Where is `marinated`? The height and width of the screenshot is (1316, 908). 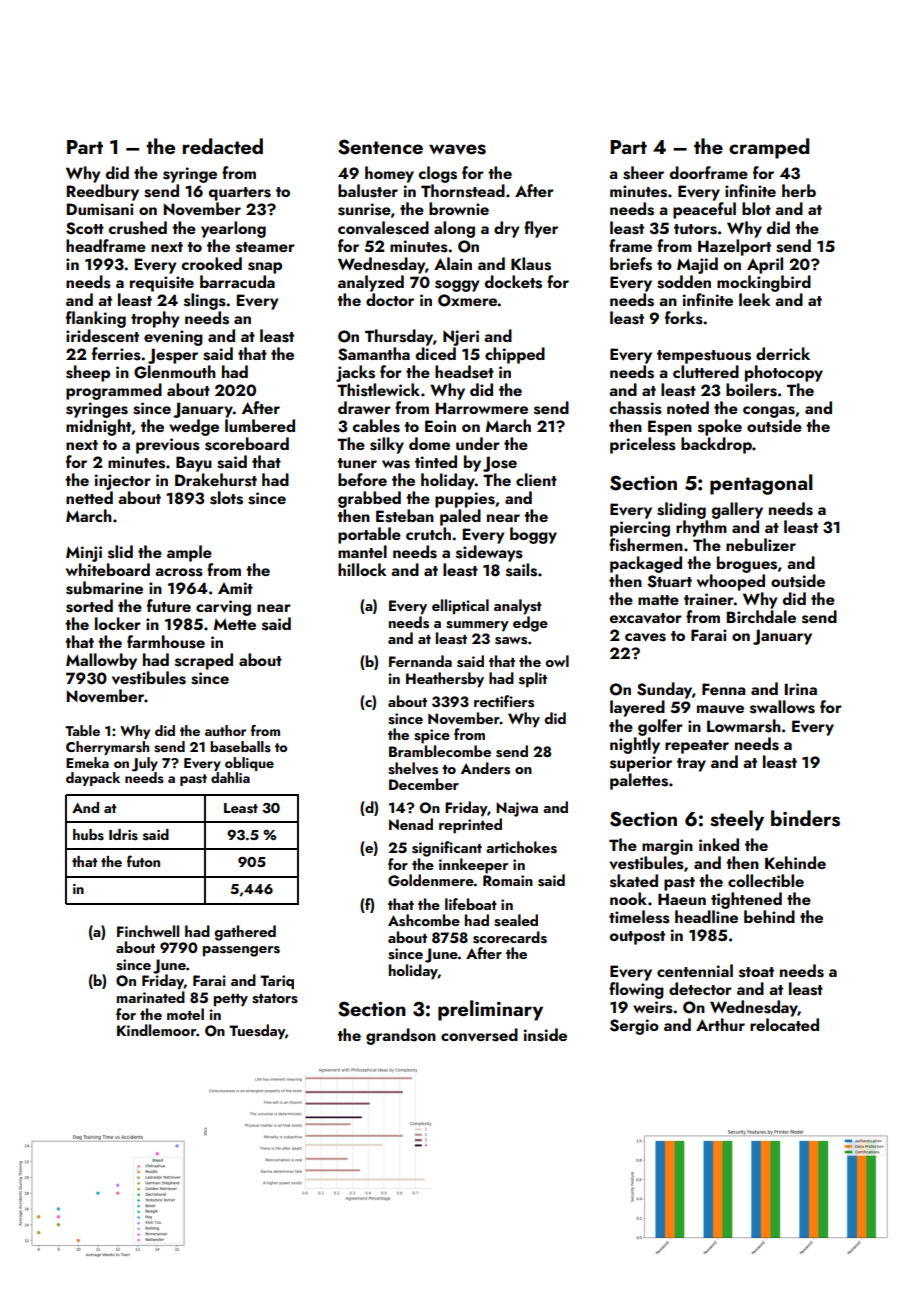 marinated is located at coordinates (151, 997).
